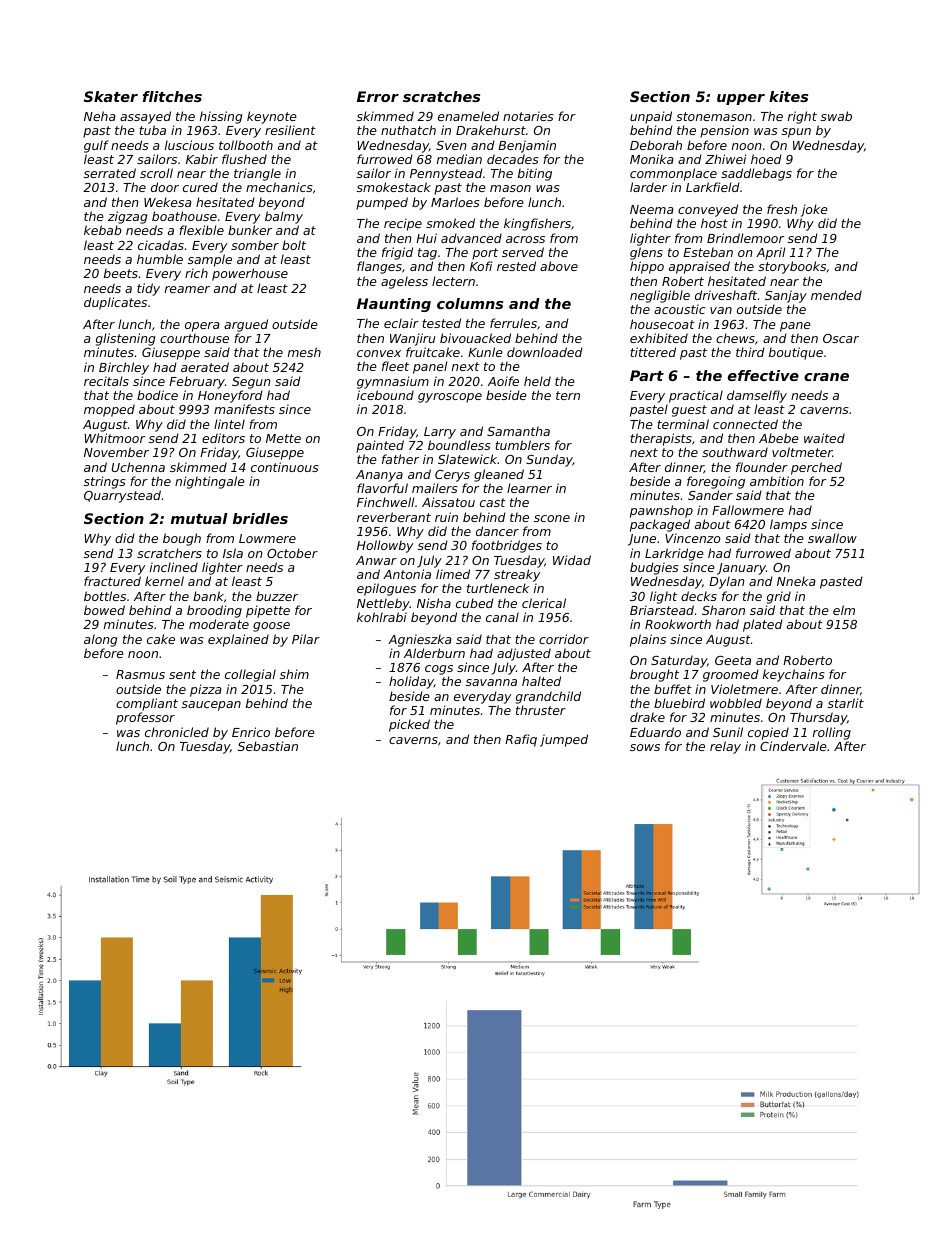  I want to click on Rasmus, so click(140, 674).
